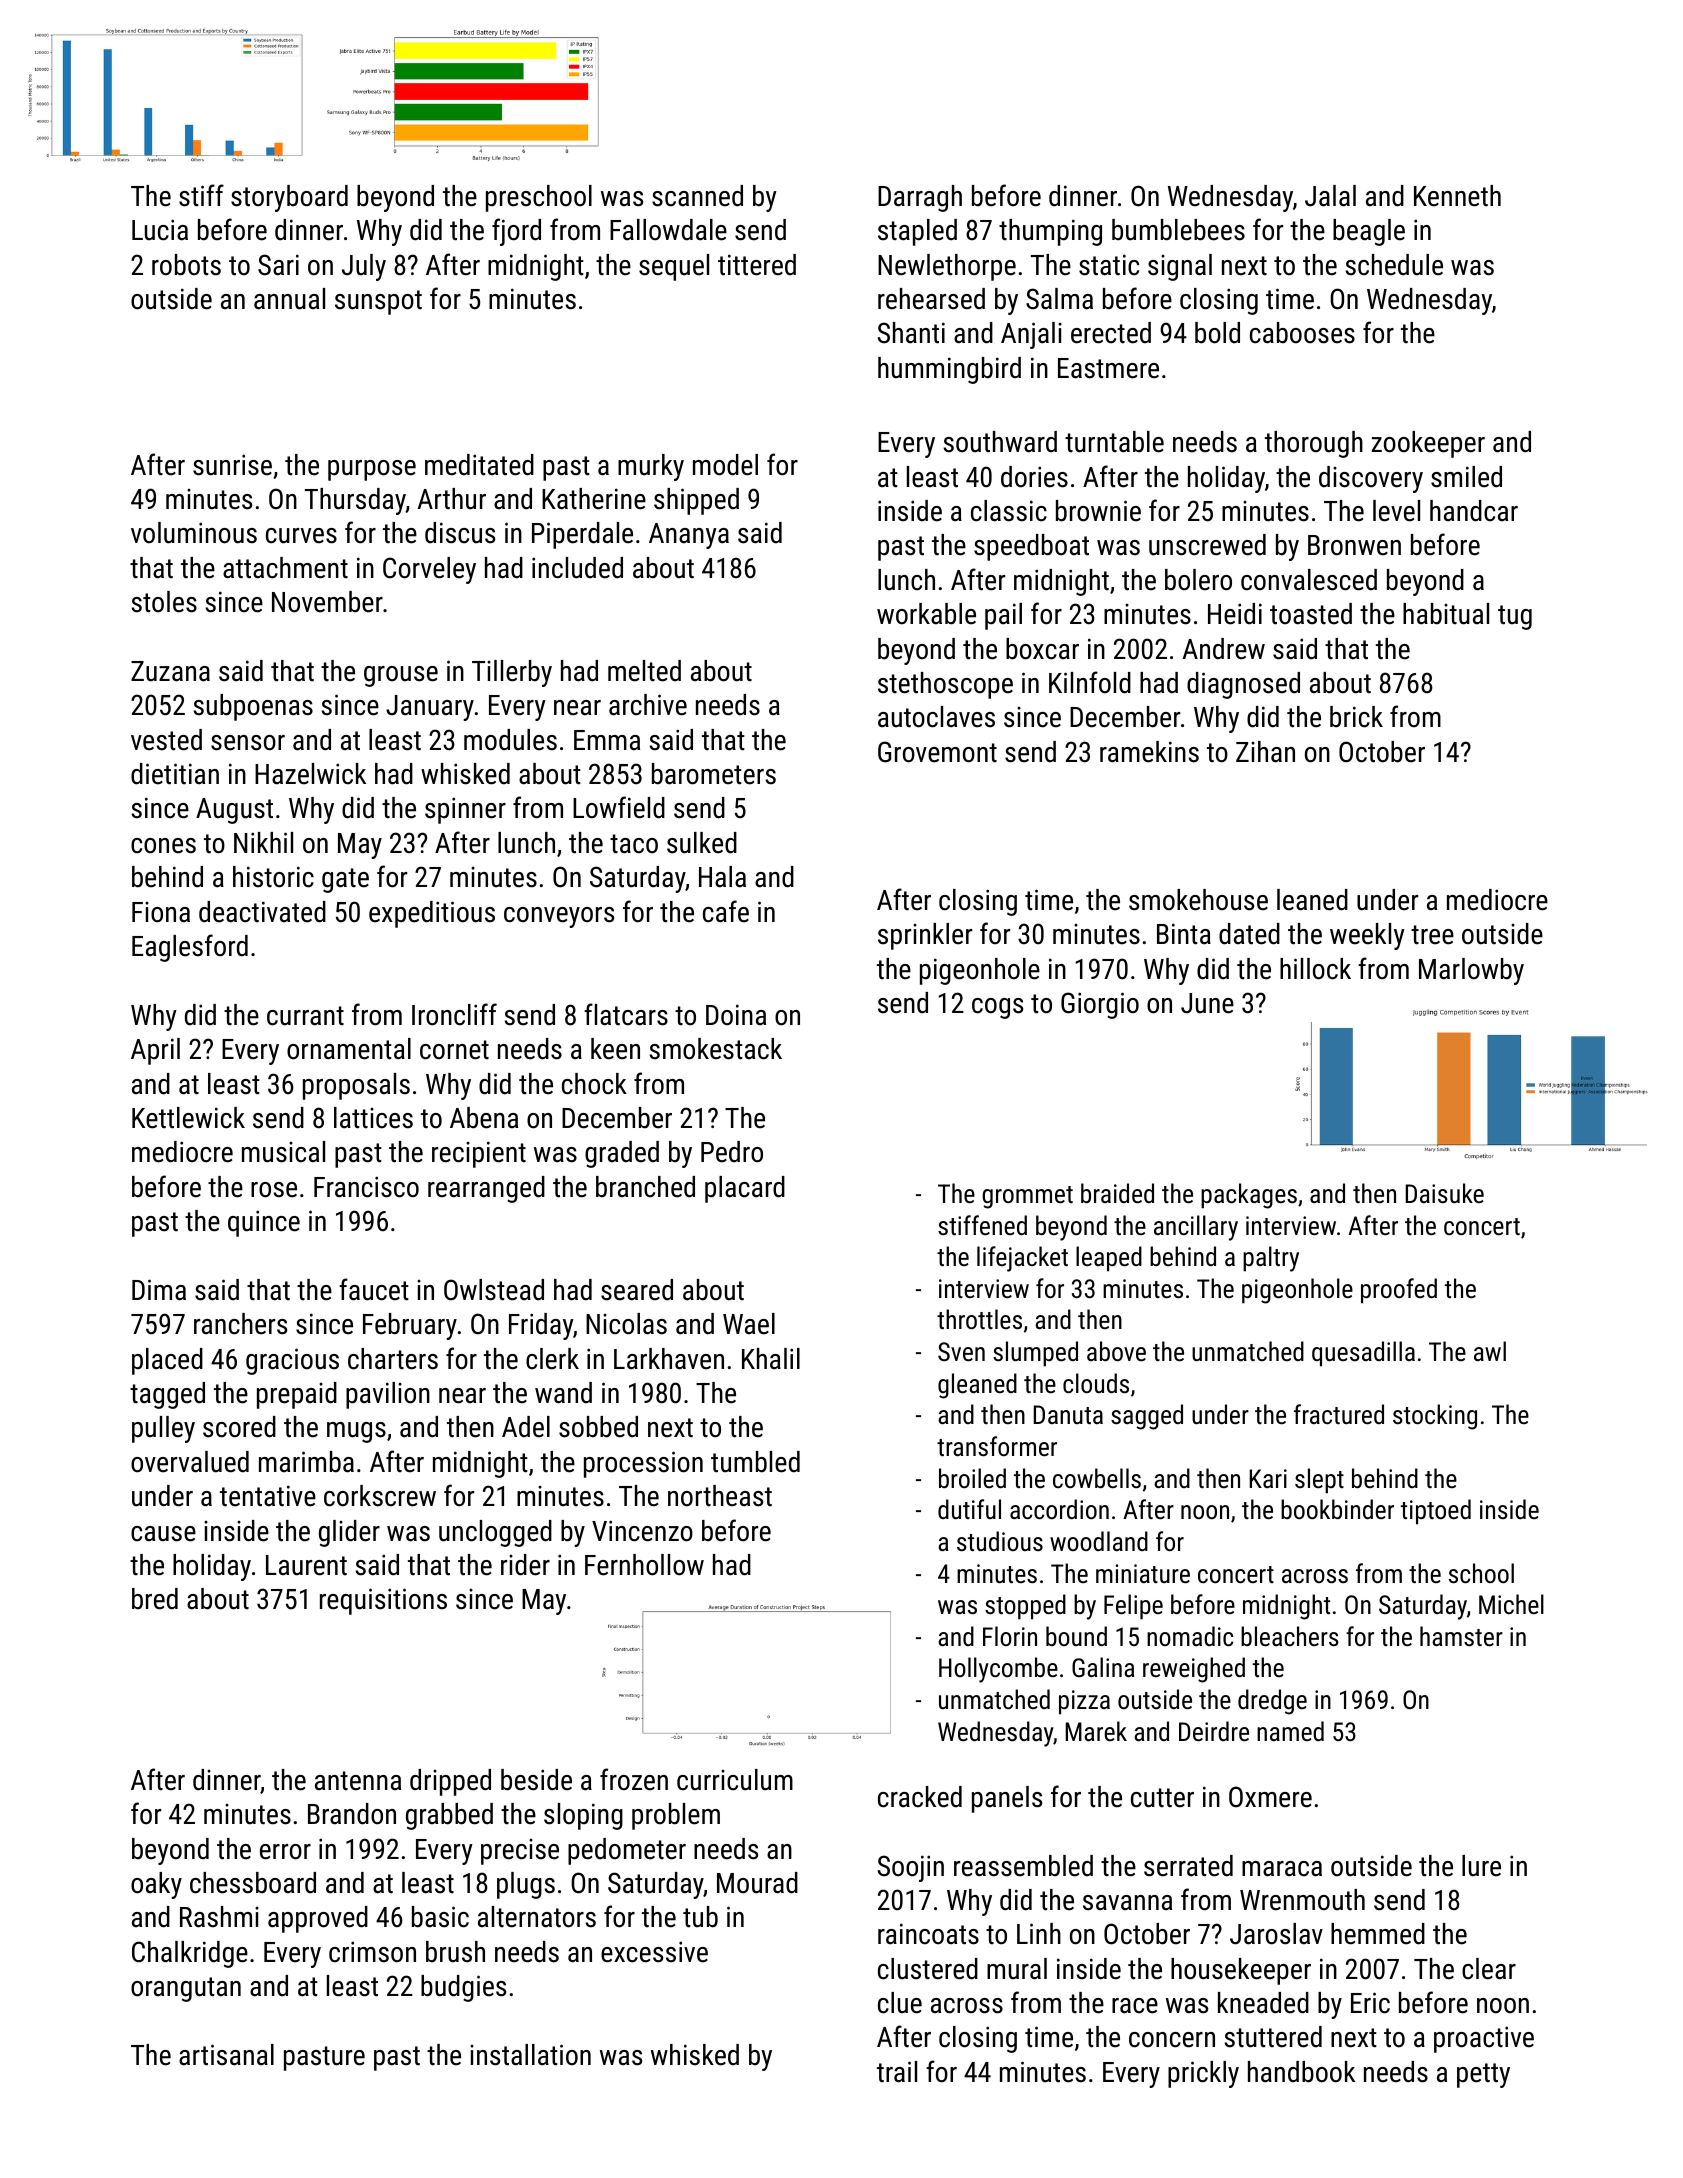  Describe the element at coordinates (1432, 935) in the screenshot. I see `tree` at that location.
